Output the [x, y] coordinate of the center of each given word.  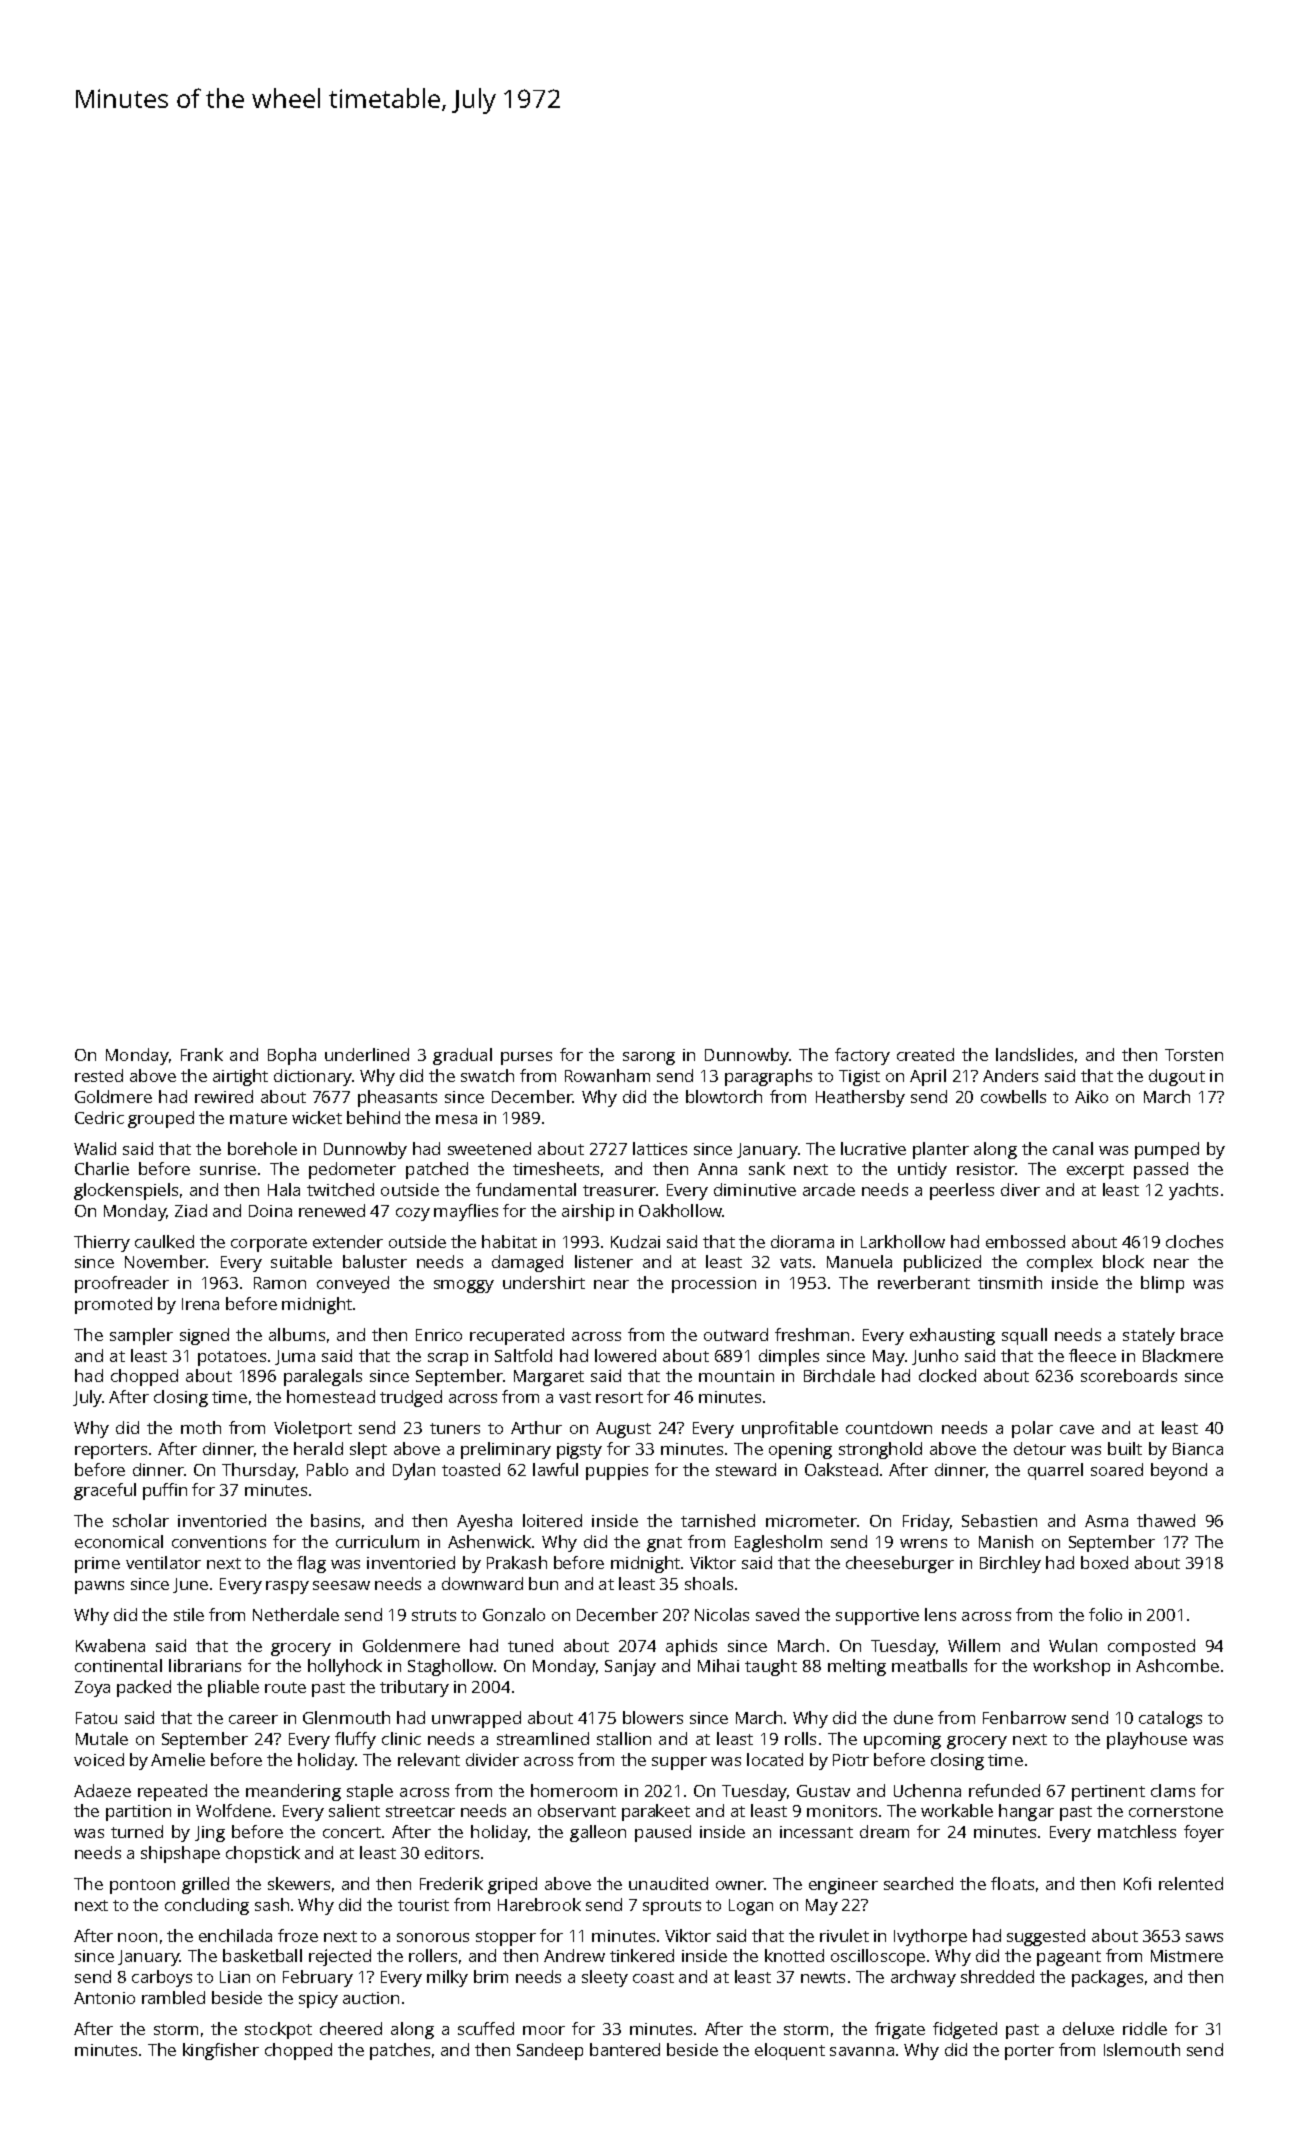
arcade [829, 1189]
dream [884, 1831]
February [318, 1978]
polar [1032, 1429]
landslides [1034, 1054]
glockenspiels [126, 1191]
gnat [664, 1544]
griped [512, 1885]
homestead [331, 1396]
